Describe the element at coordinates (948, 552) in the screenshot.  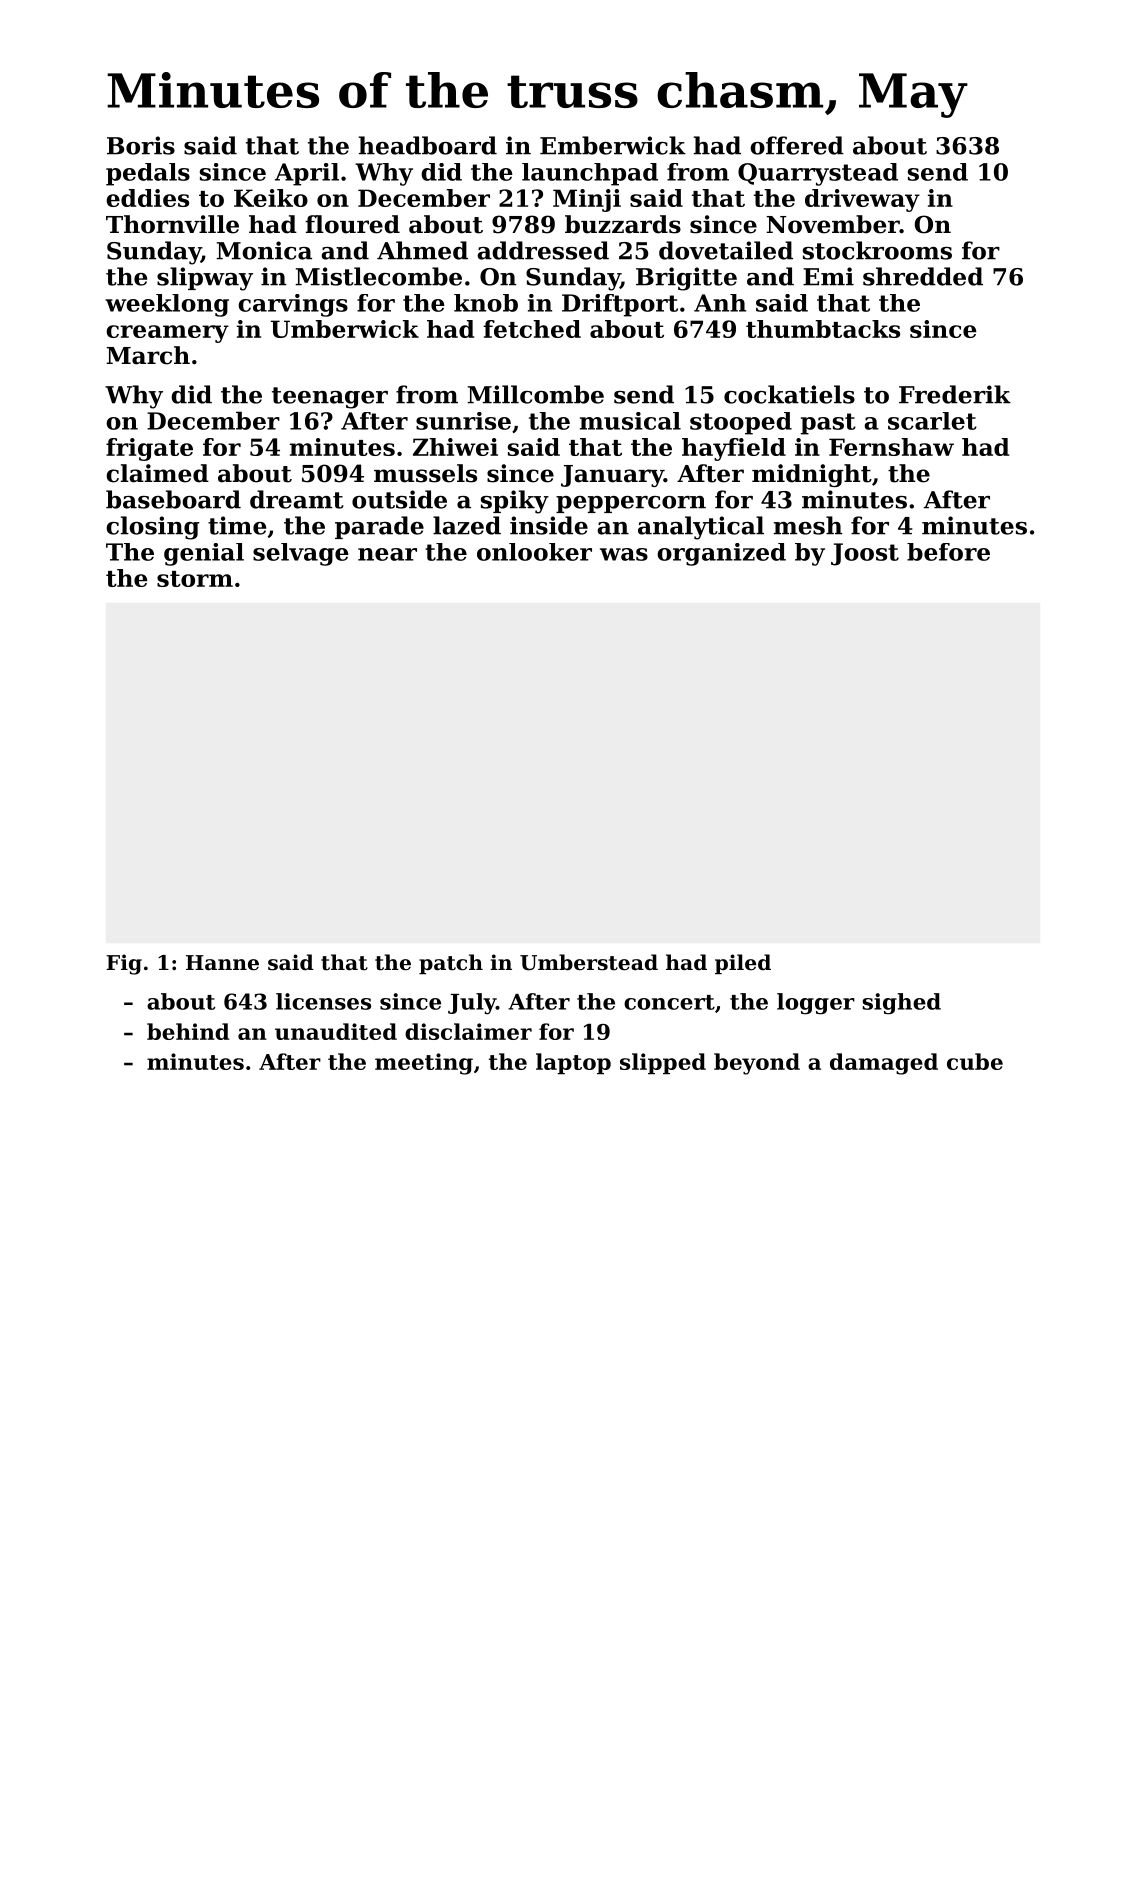
I see `before` at that location.
